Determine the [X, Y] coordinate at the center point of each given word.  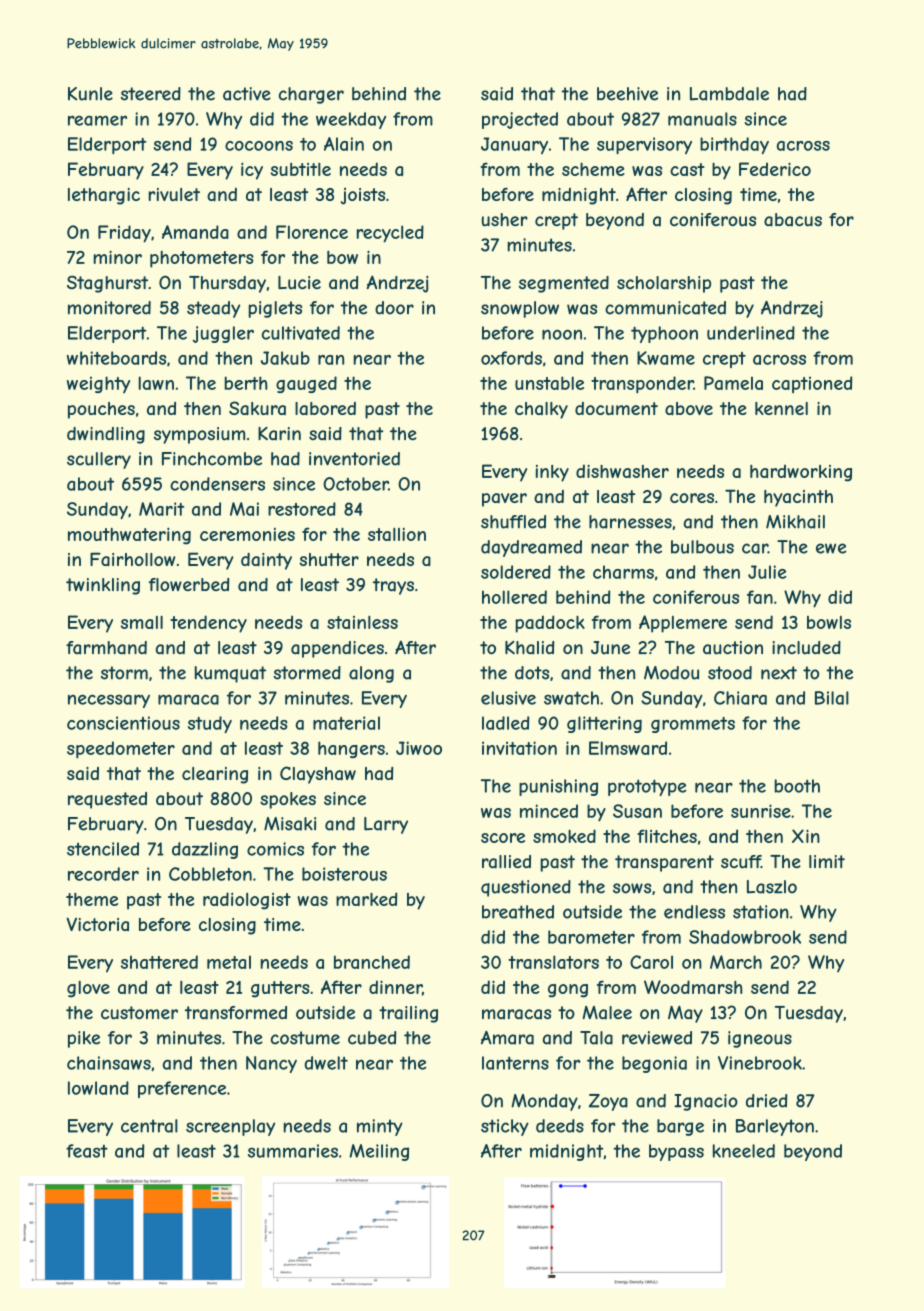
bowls [829, 622]
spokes [288, 800]
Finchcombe [212, 459]
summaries [293, 1151]
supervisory [644, 145]
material [346, 723]
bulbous [702, 547]
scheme [593, 169]
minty [380, 1127]
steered [151, 94]
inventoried [354, 459]
